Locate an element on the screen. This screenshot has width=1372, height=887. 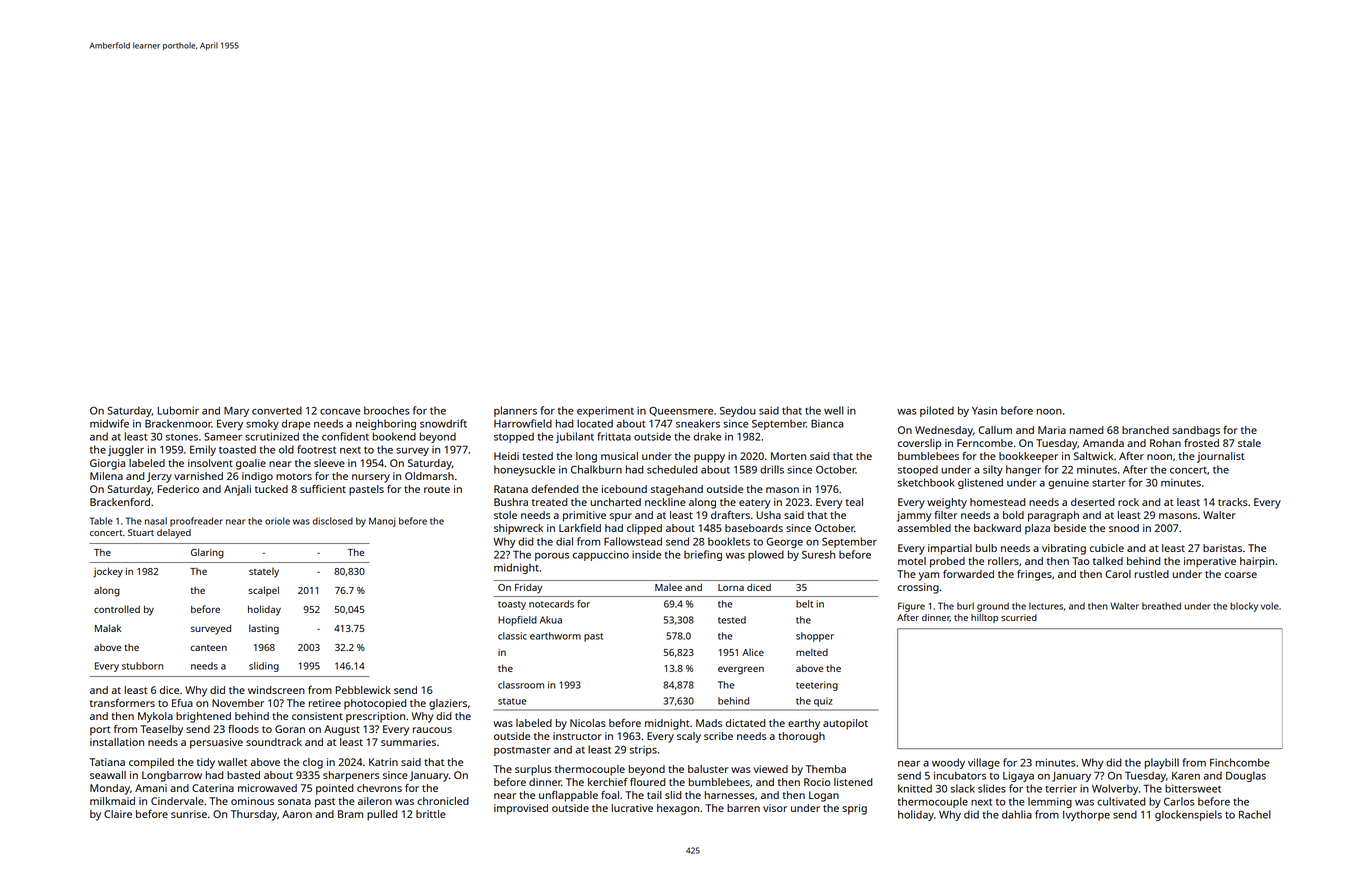
blocky is located at coordinates (1244, 607).
